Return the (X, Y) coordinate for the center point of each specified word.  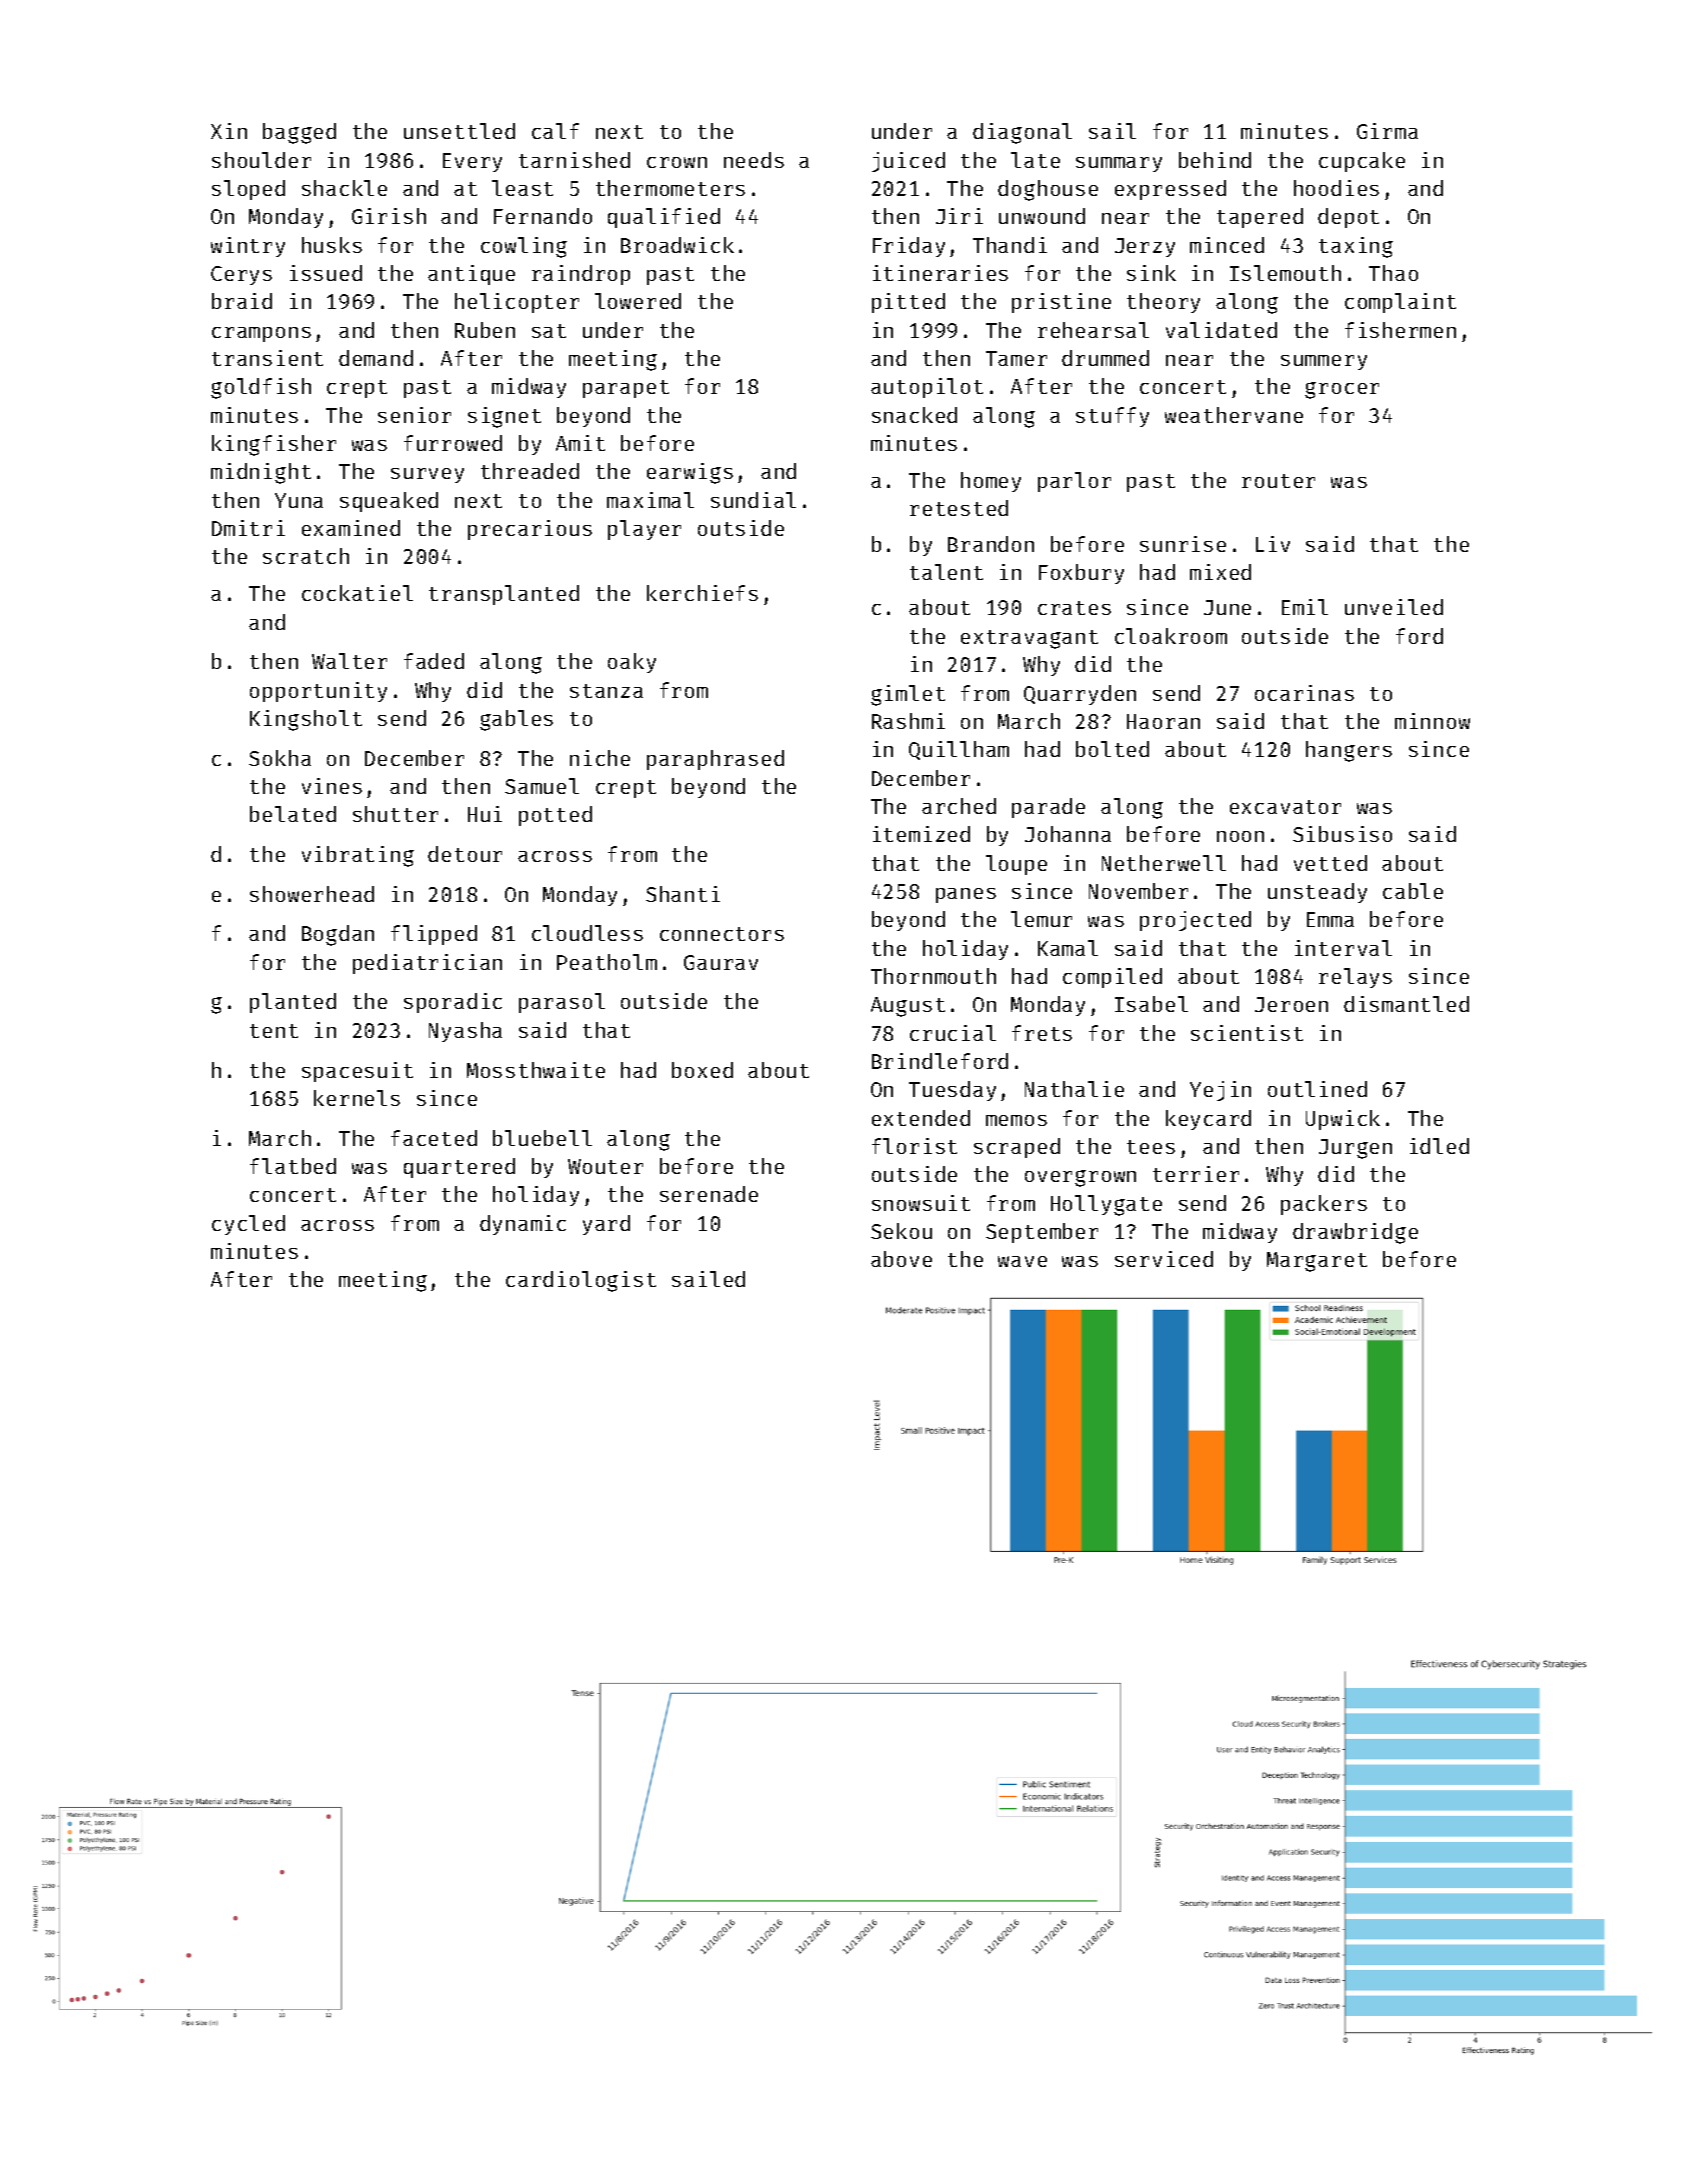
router (1278, 481)
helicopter (517, 303)
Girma (1387, 131)
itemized (921, 834)
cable (1413, 891)
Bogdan (338, 935)
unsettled (459, 131)
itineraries (940, 273)
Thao (1393, 273)
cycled (248, 1225)
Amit (580, 443)
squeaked (389, 502)
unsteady (1317, 893)
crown (677, 162)
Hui (485, 814)
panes (966, 895)
